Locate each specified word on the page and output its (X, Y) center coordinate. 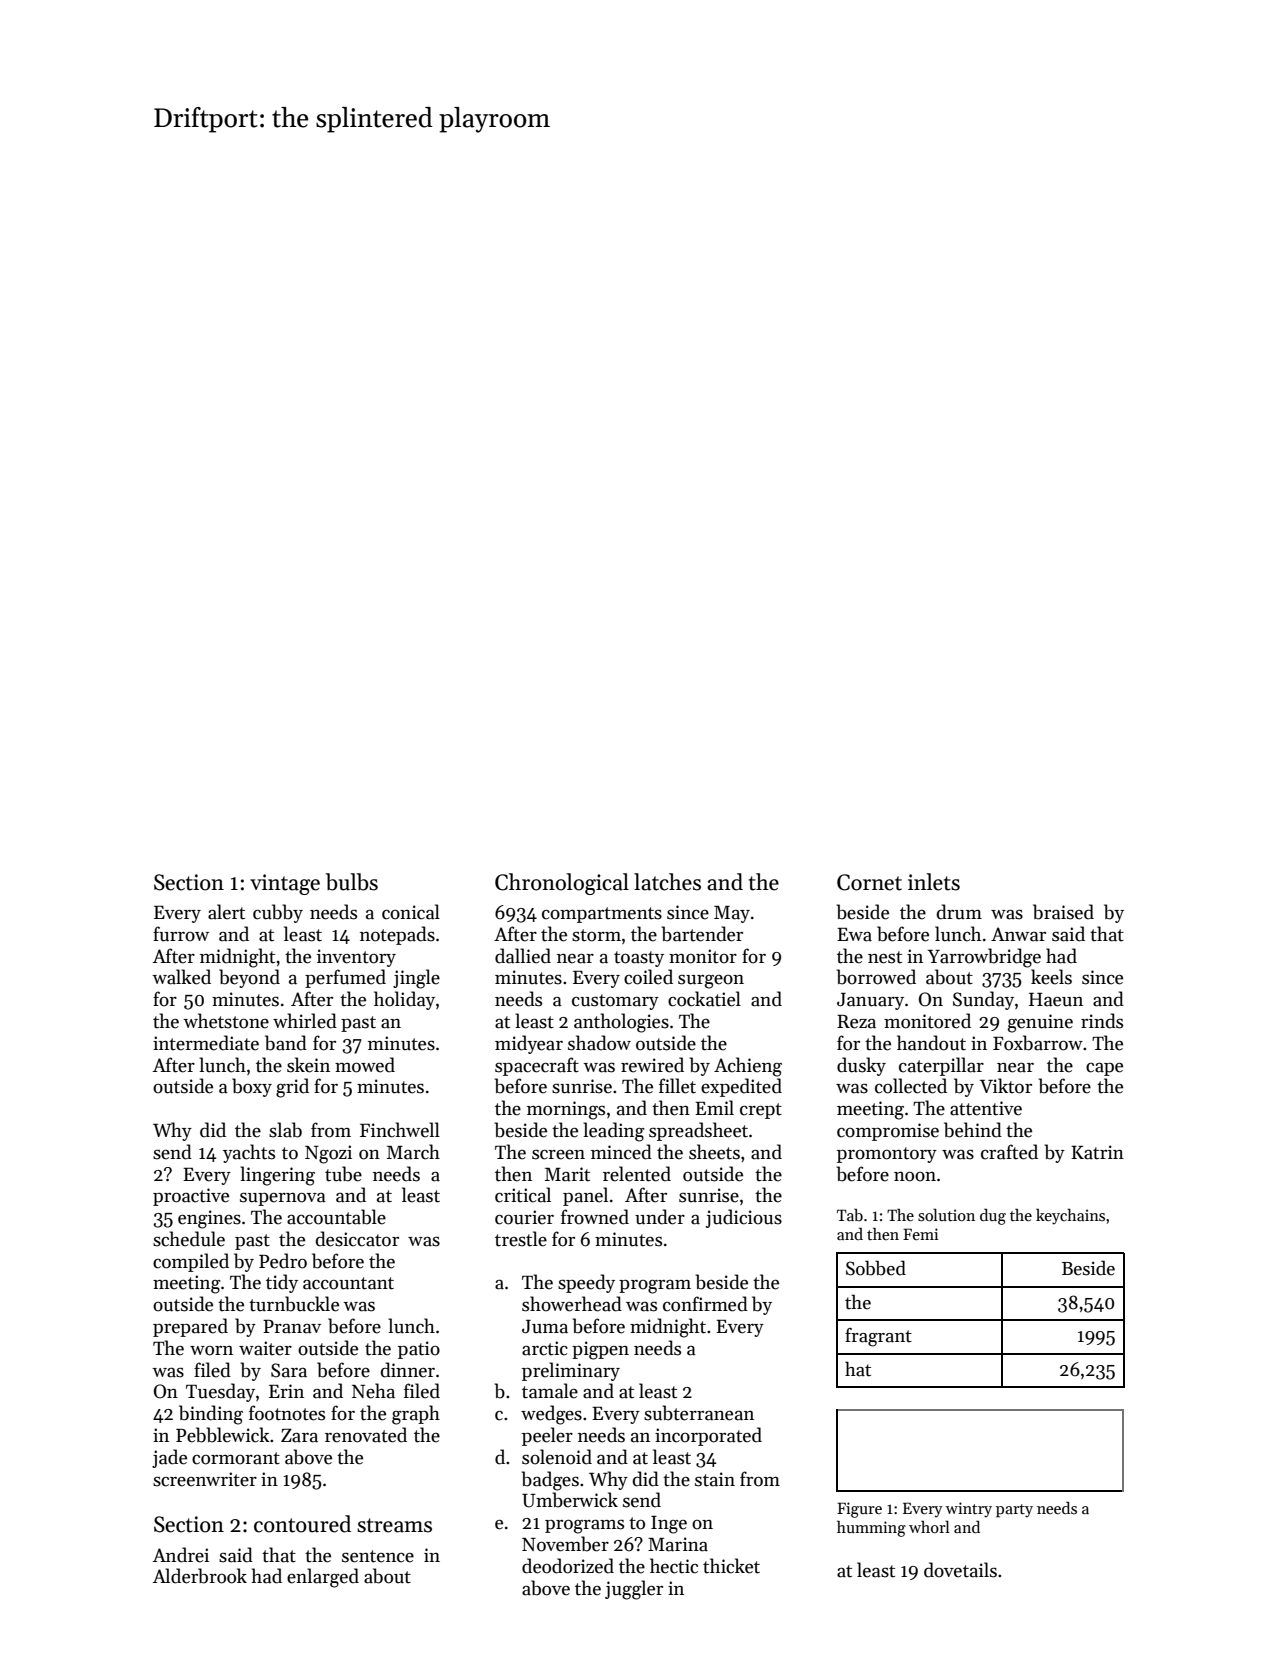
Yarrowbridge (984, 958)
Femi (920, 1234)
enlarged (323, 1578)
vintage (285, 884)
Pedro (283, 1261)
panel (585, 1196)
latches (667, 882)
